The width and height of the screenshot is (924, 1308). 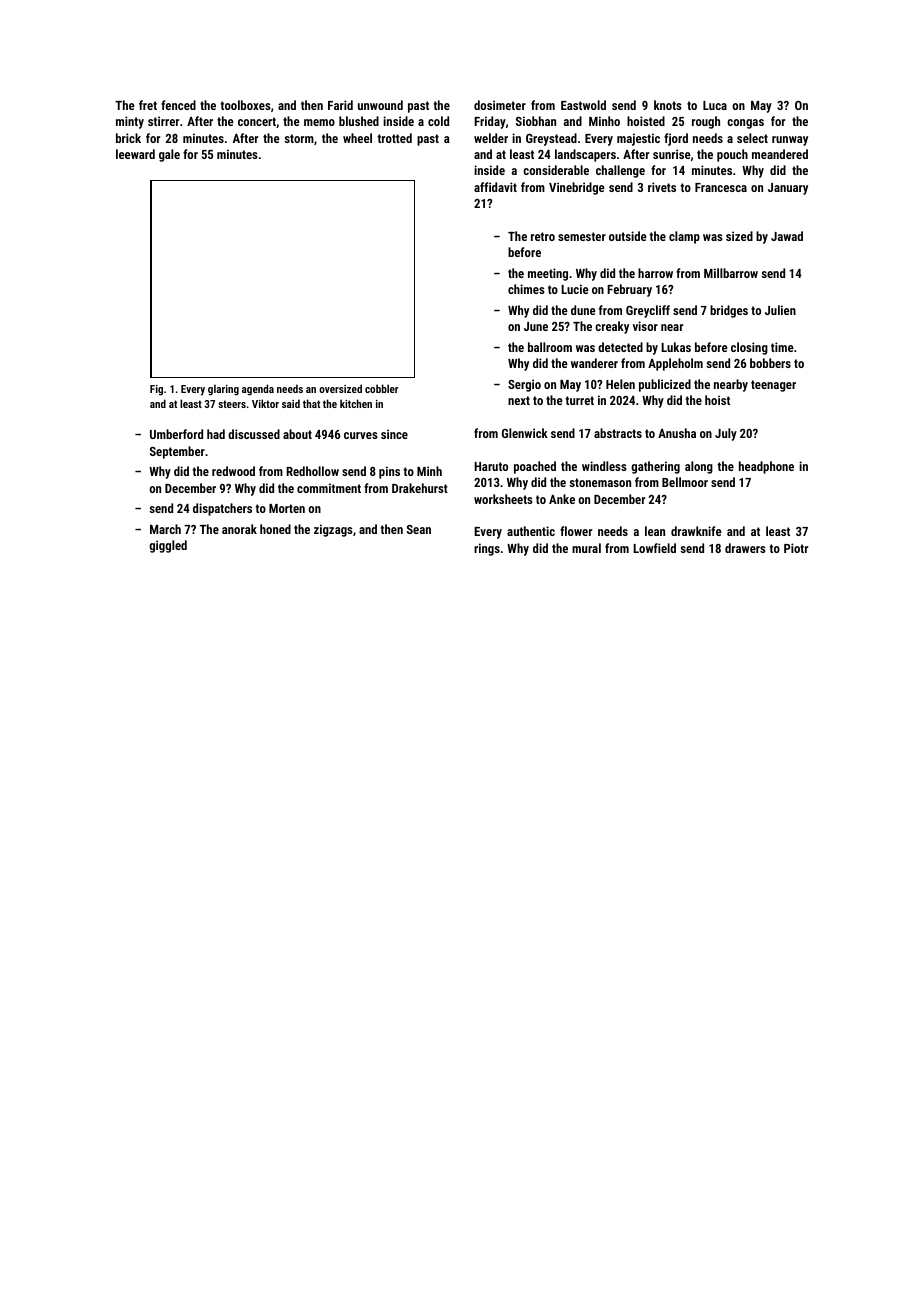 What do you see at coordinates (487, 549) in the screenshot?
I see `rings` at bounding box center [487, 549].
